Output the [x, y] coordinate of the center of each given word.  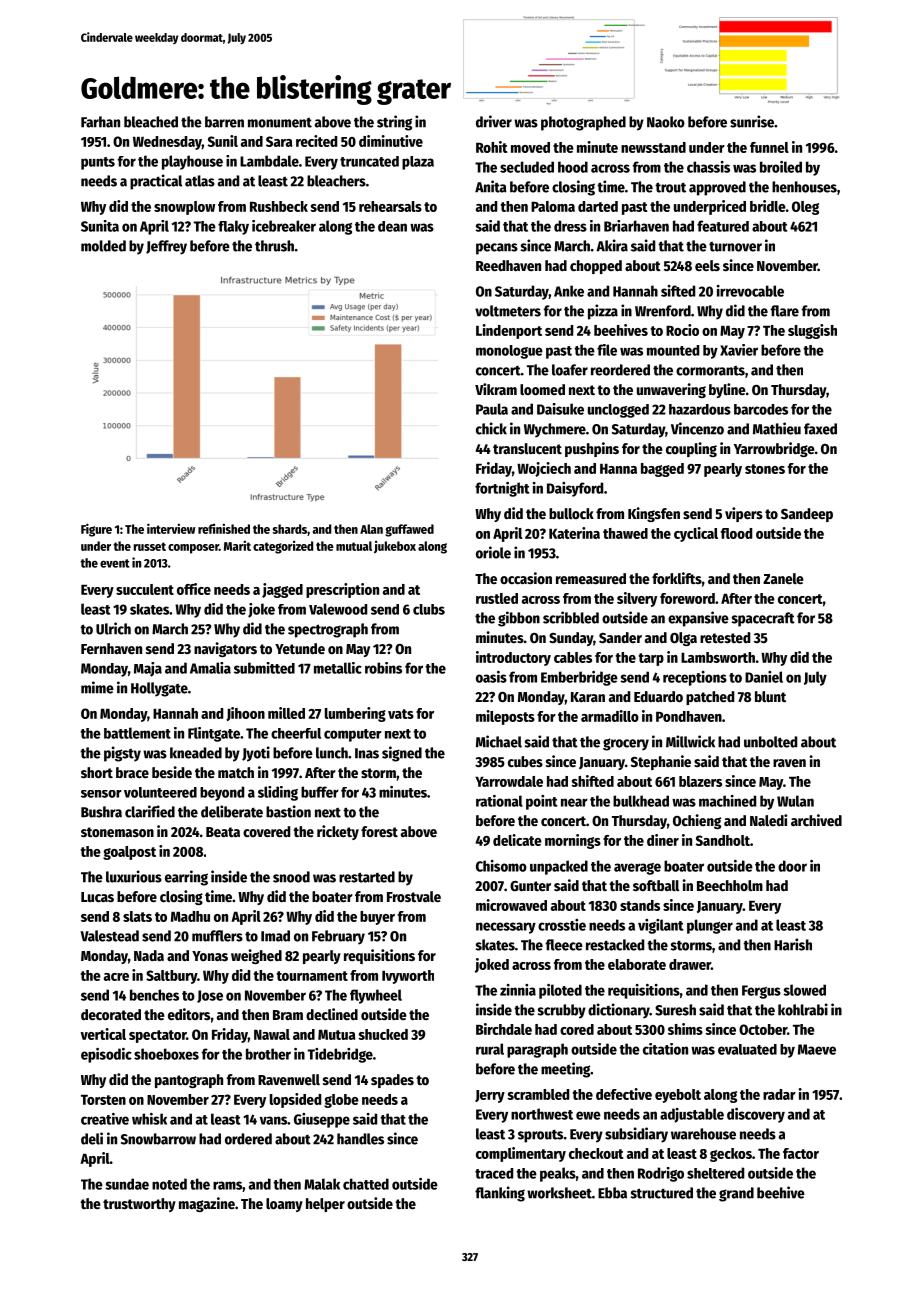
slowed [804, 990]
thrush [274, 246]
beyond [222, 793]
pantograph [189, 1081]
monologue [509, 352]
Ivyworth [408, 977]
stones [765, 469]
